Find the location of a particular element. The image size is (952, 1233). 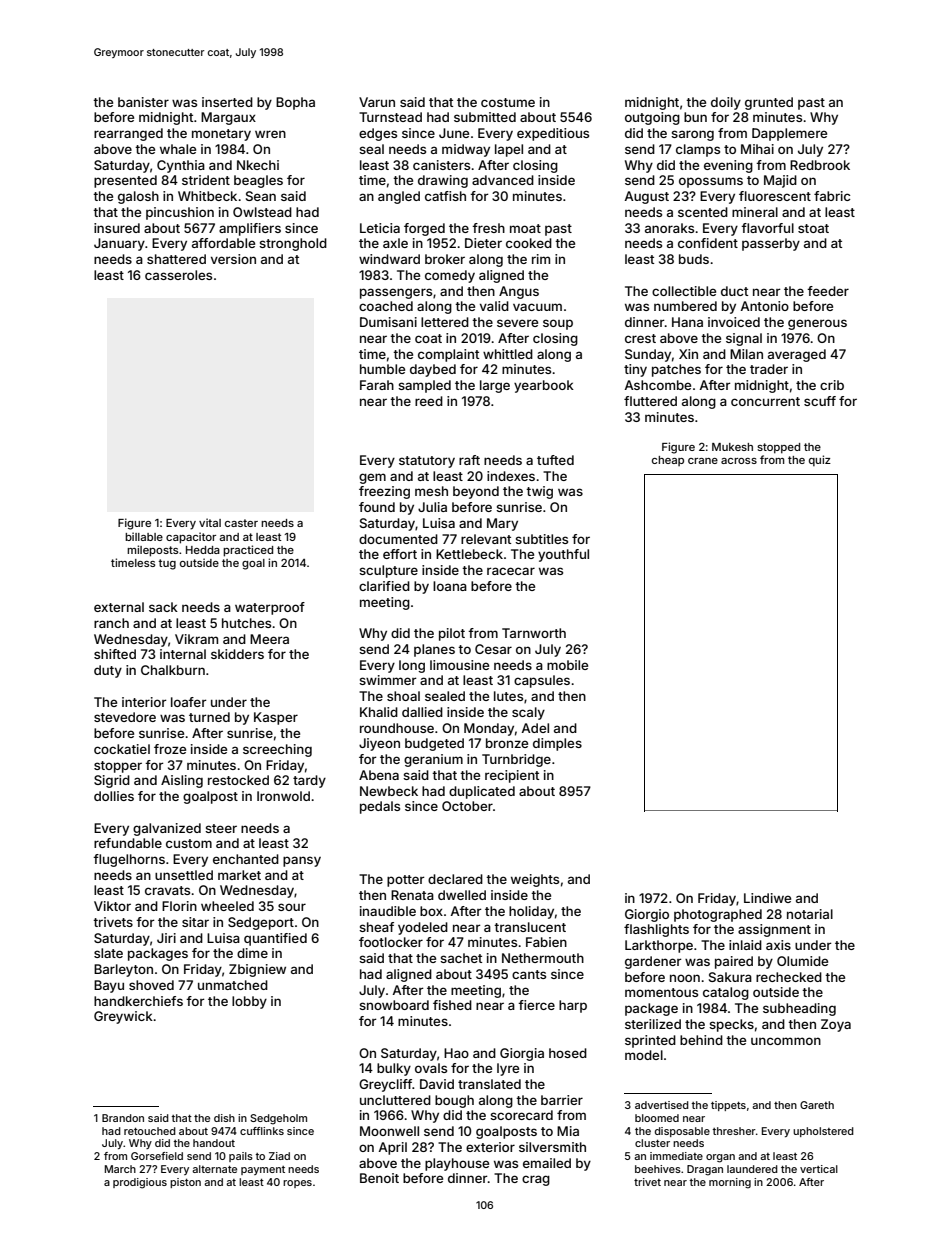

Monday is located at coordinates (489, 729).
